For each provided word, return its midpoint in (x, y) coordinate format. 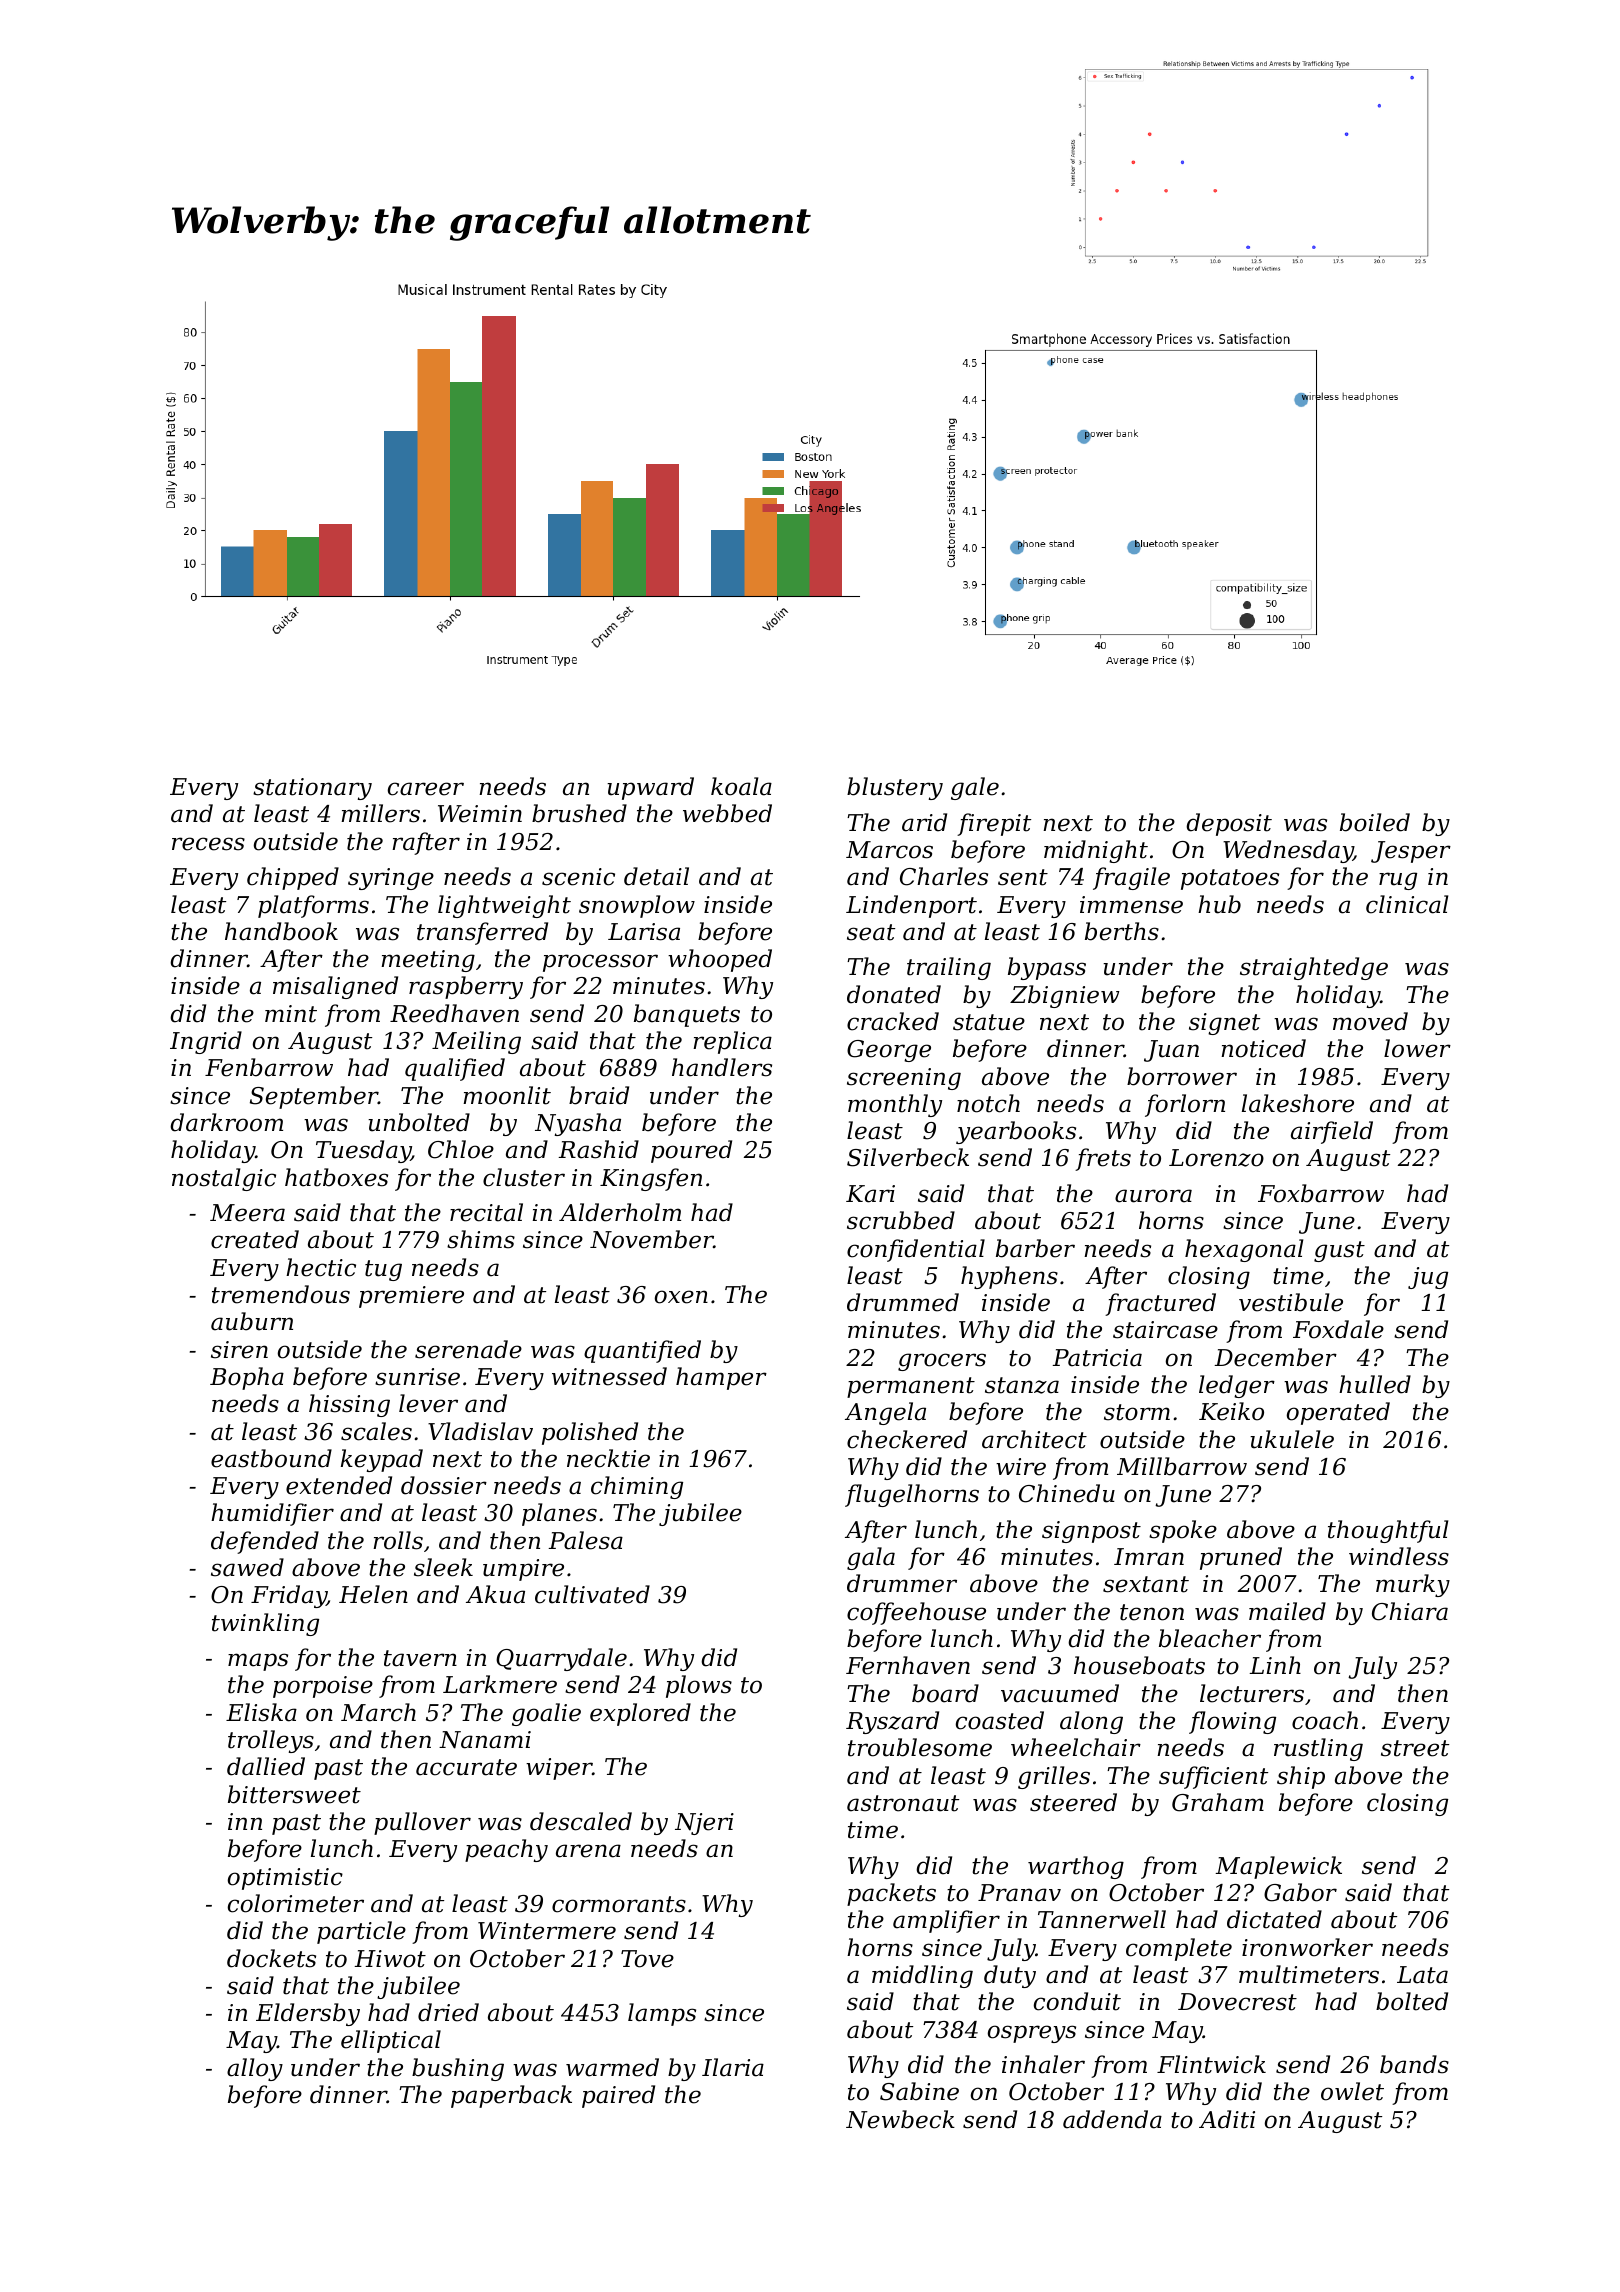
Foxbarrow (1321, 1193)
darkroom (226, 1122)
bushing (458, 2069)
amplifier (946, 1921)
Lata (1422, 1975)
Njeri (704, 1824)
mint (291, 1014)
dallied (266, 1766)
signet (1224, 1024)
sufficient (1213, 1777)
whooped (720, 960)
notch (988, 1103)
